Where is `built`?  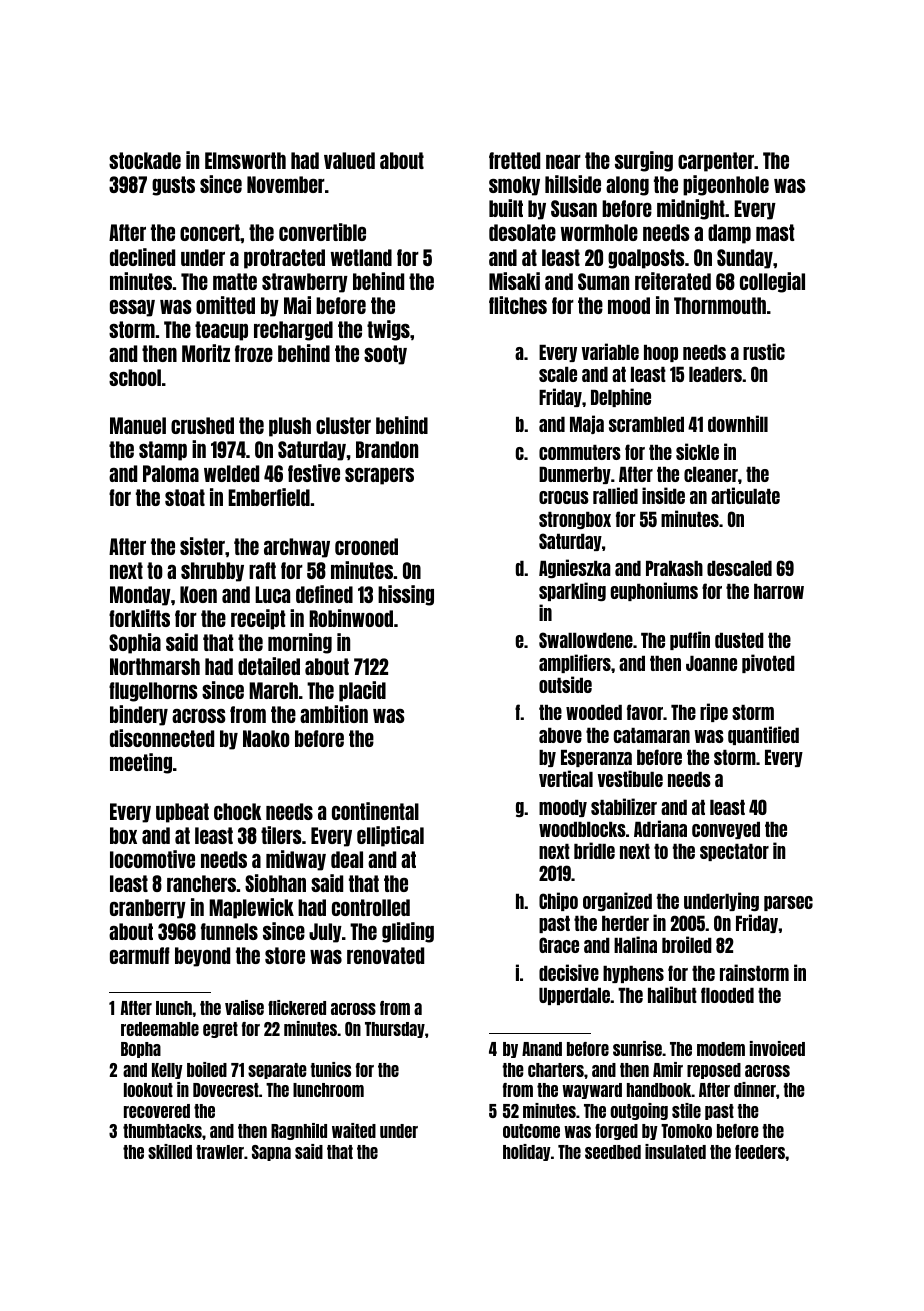 built is located at coordinates (506, 208).
